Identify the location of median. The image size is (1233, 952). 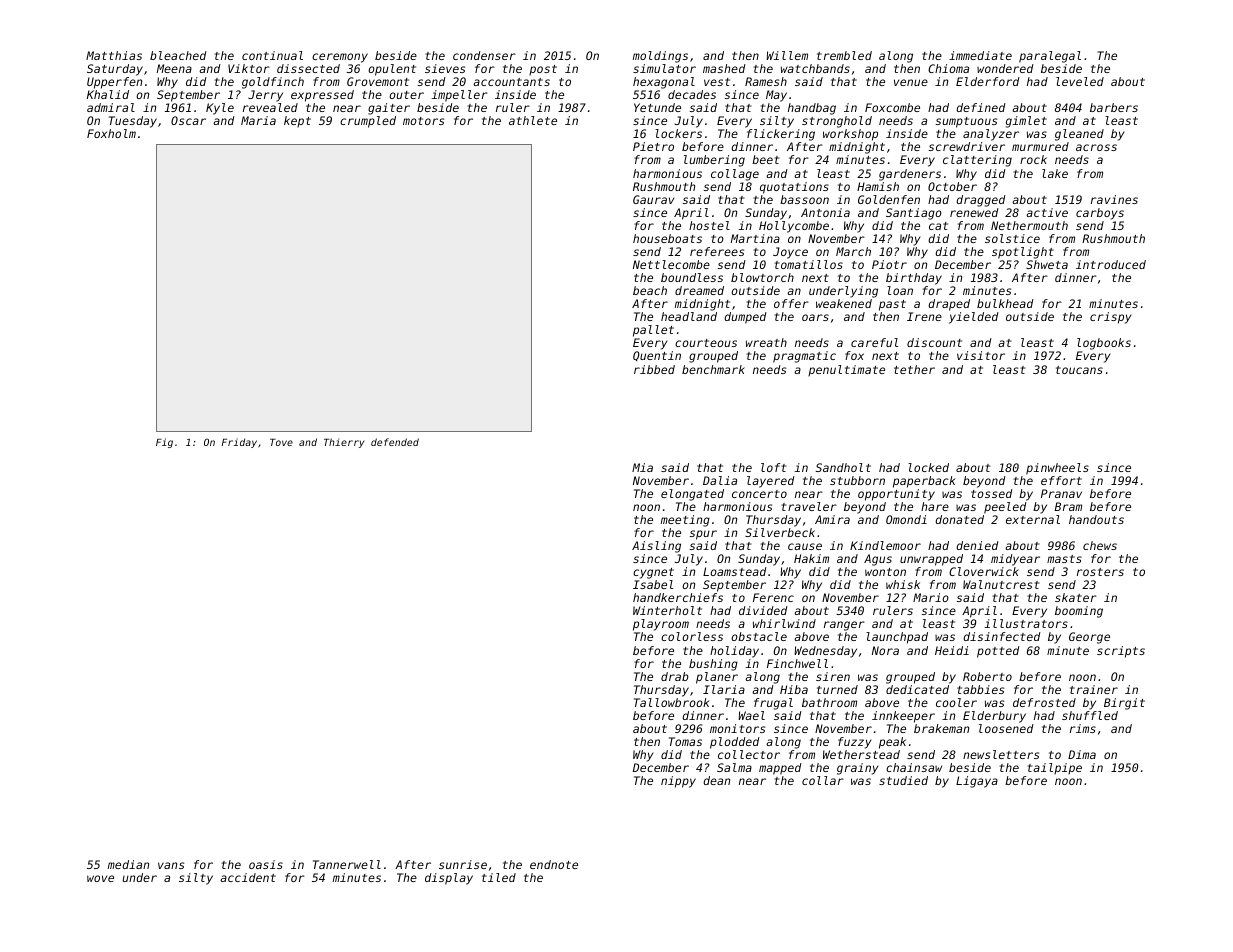
(128, 864).
